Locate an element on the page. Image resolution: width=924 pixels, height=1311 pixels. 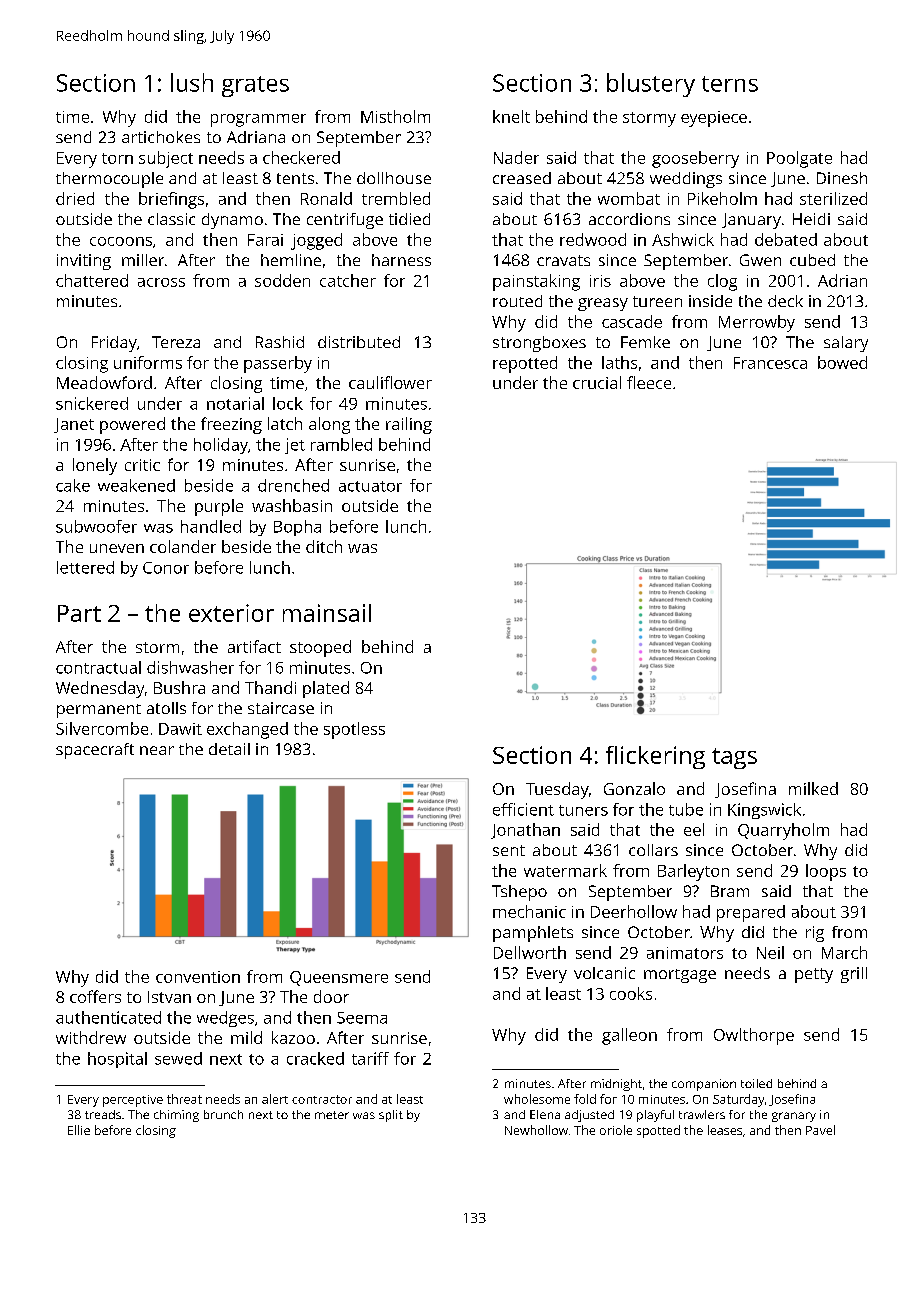
pamphlets is located at coordinates (533, 934).
